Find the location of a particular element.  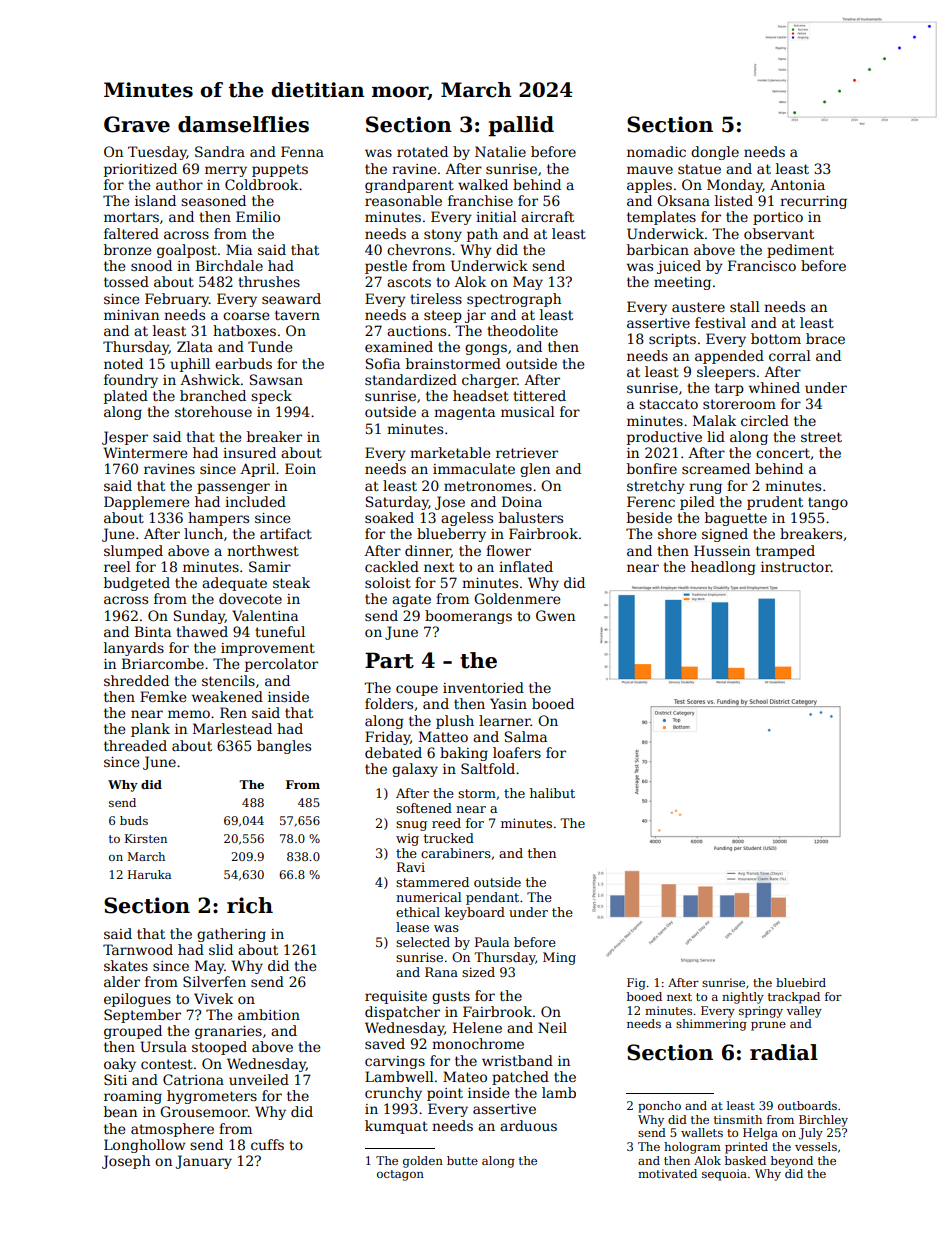

merry is located at coordinates (226, 171).
